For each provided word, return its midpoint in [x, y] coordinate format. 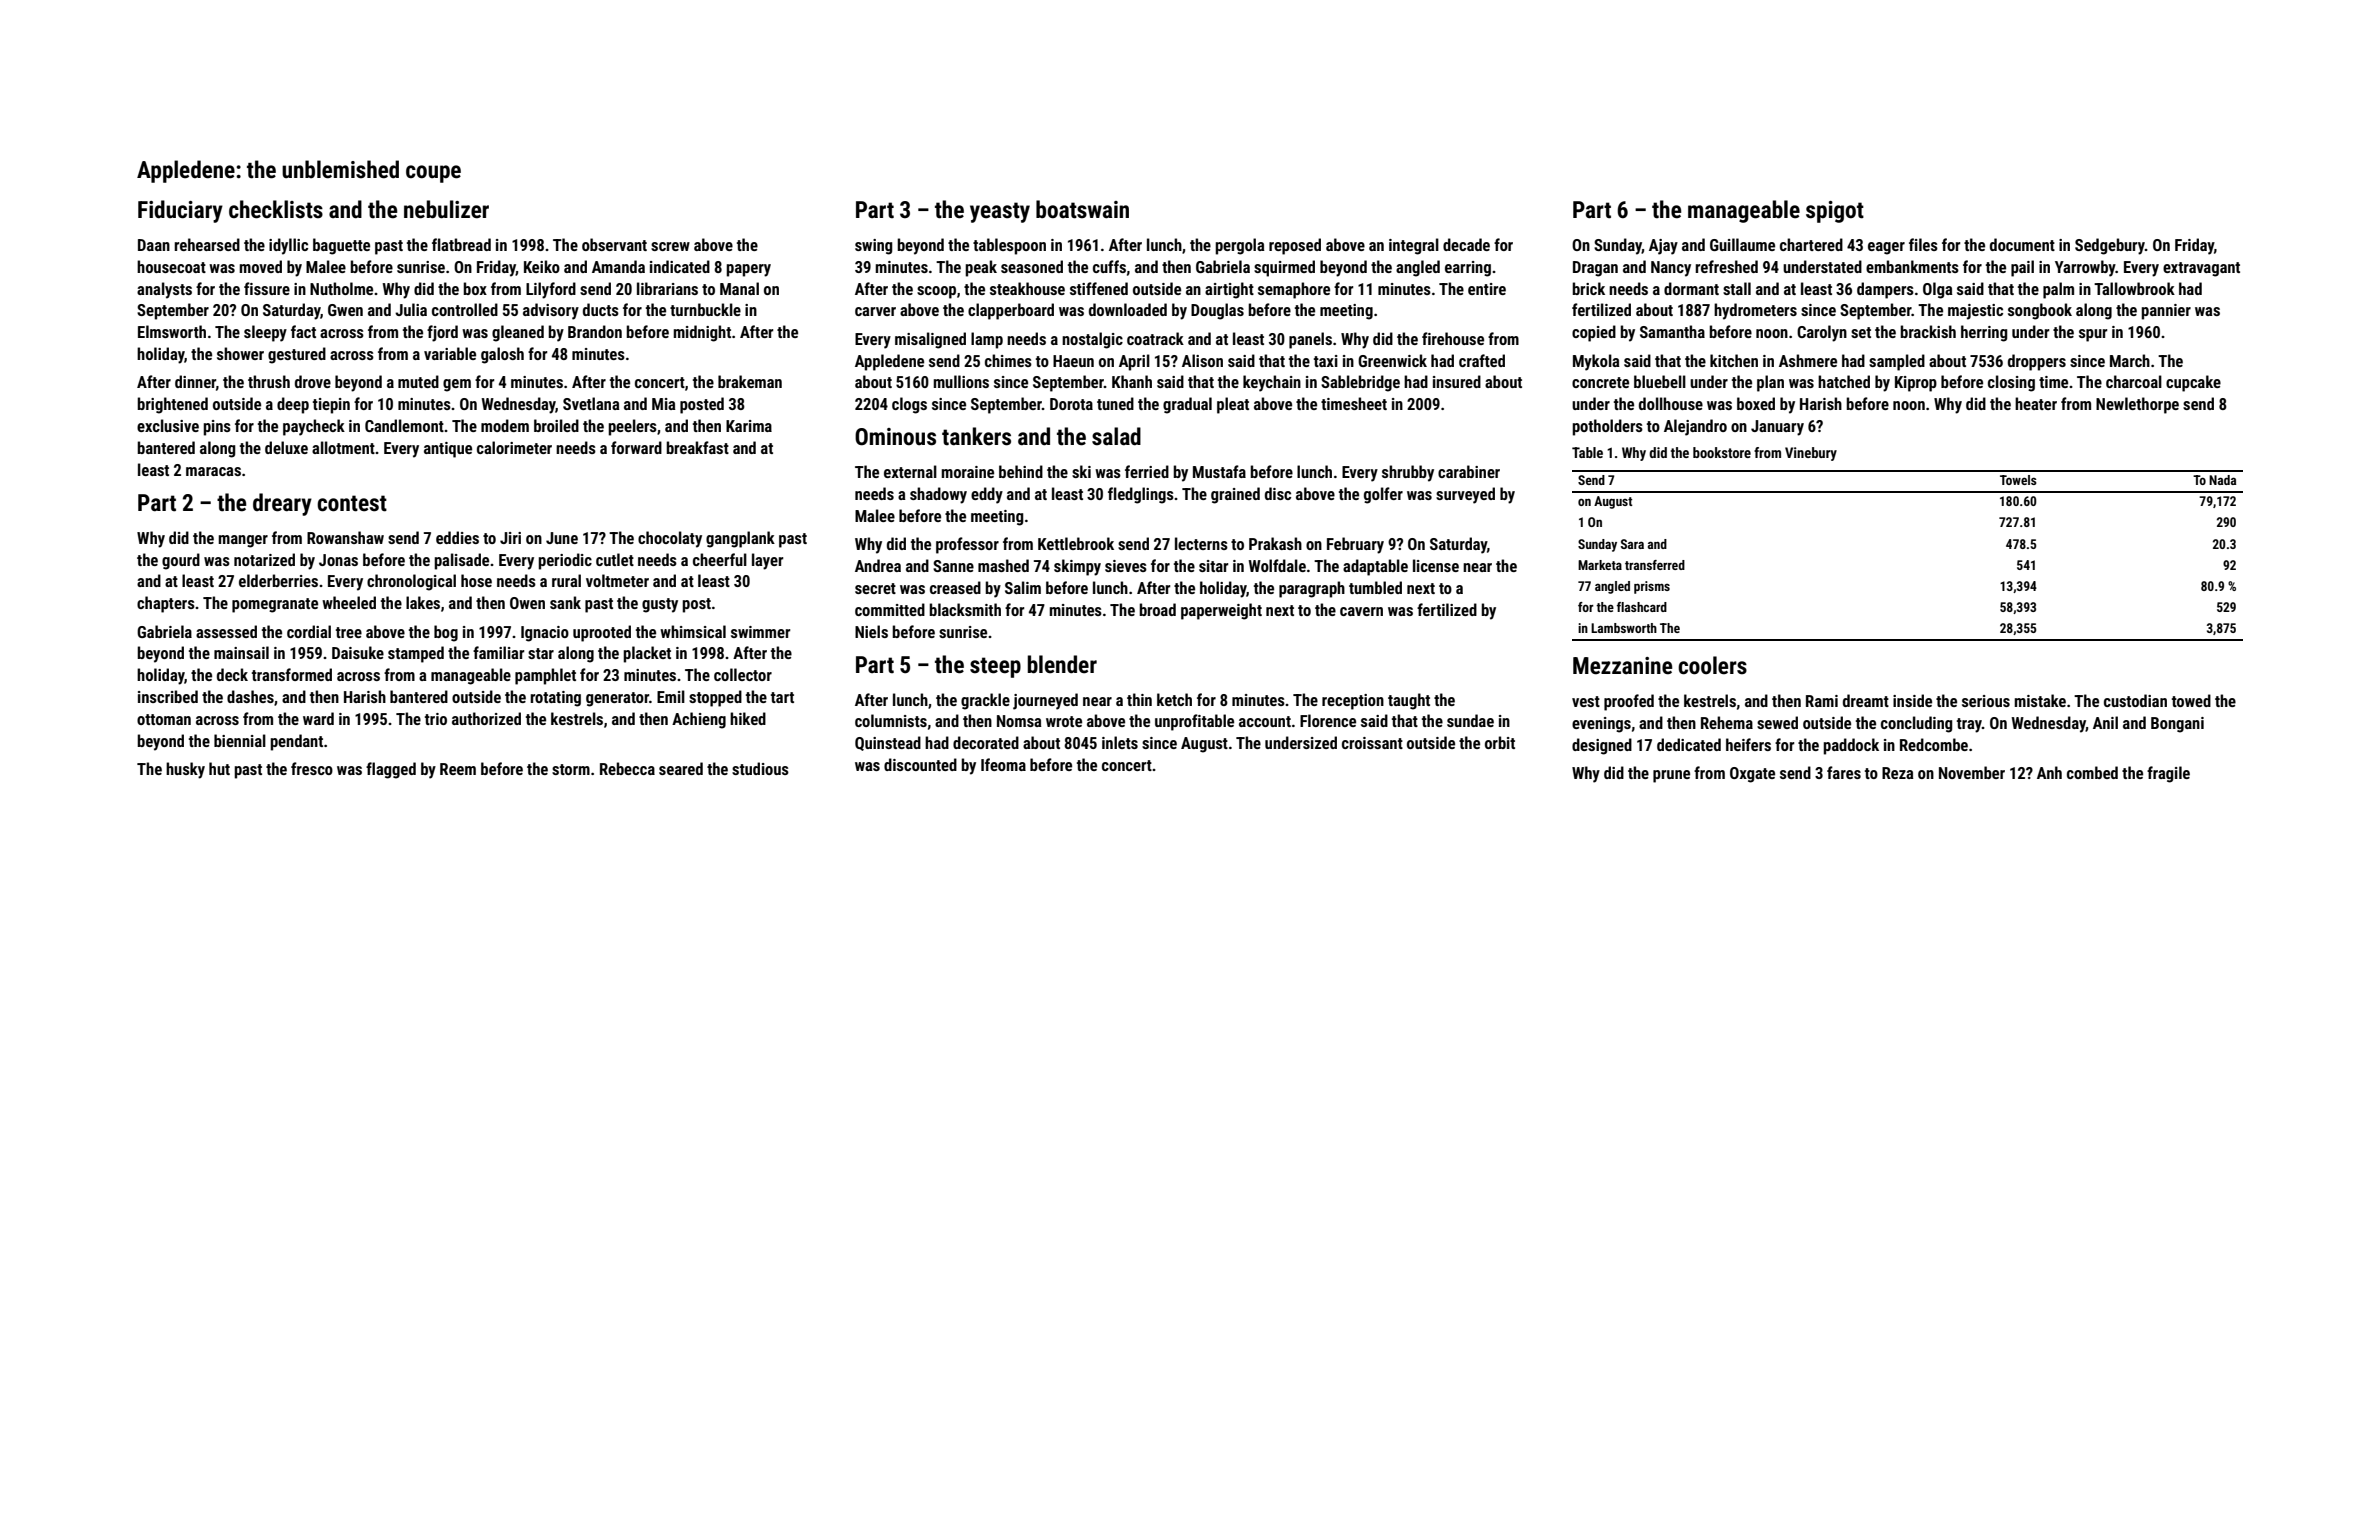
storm [571, 769]
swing [874, 247]
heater [2036, 403]
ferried [1147, 471]
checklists [276, 209]
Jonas [338, 560]
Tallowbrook [2134, 288]
